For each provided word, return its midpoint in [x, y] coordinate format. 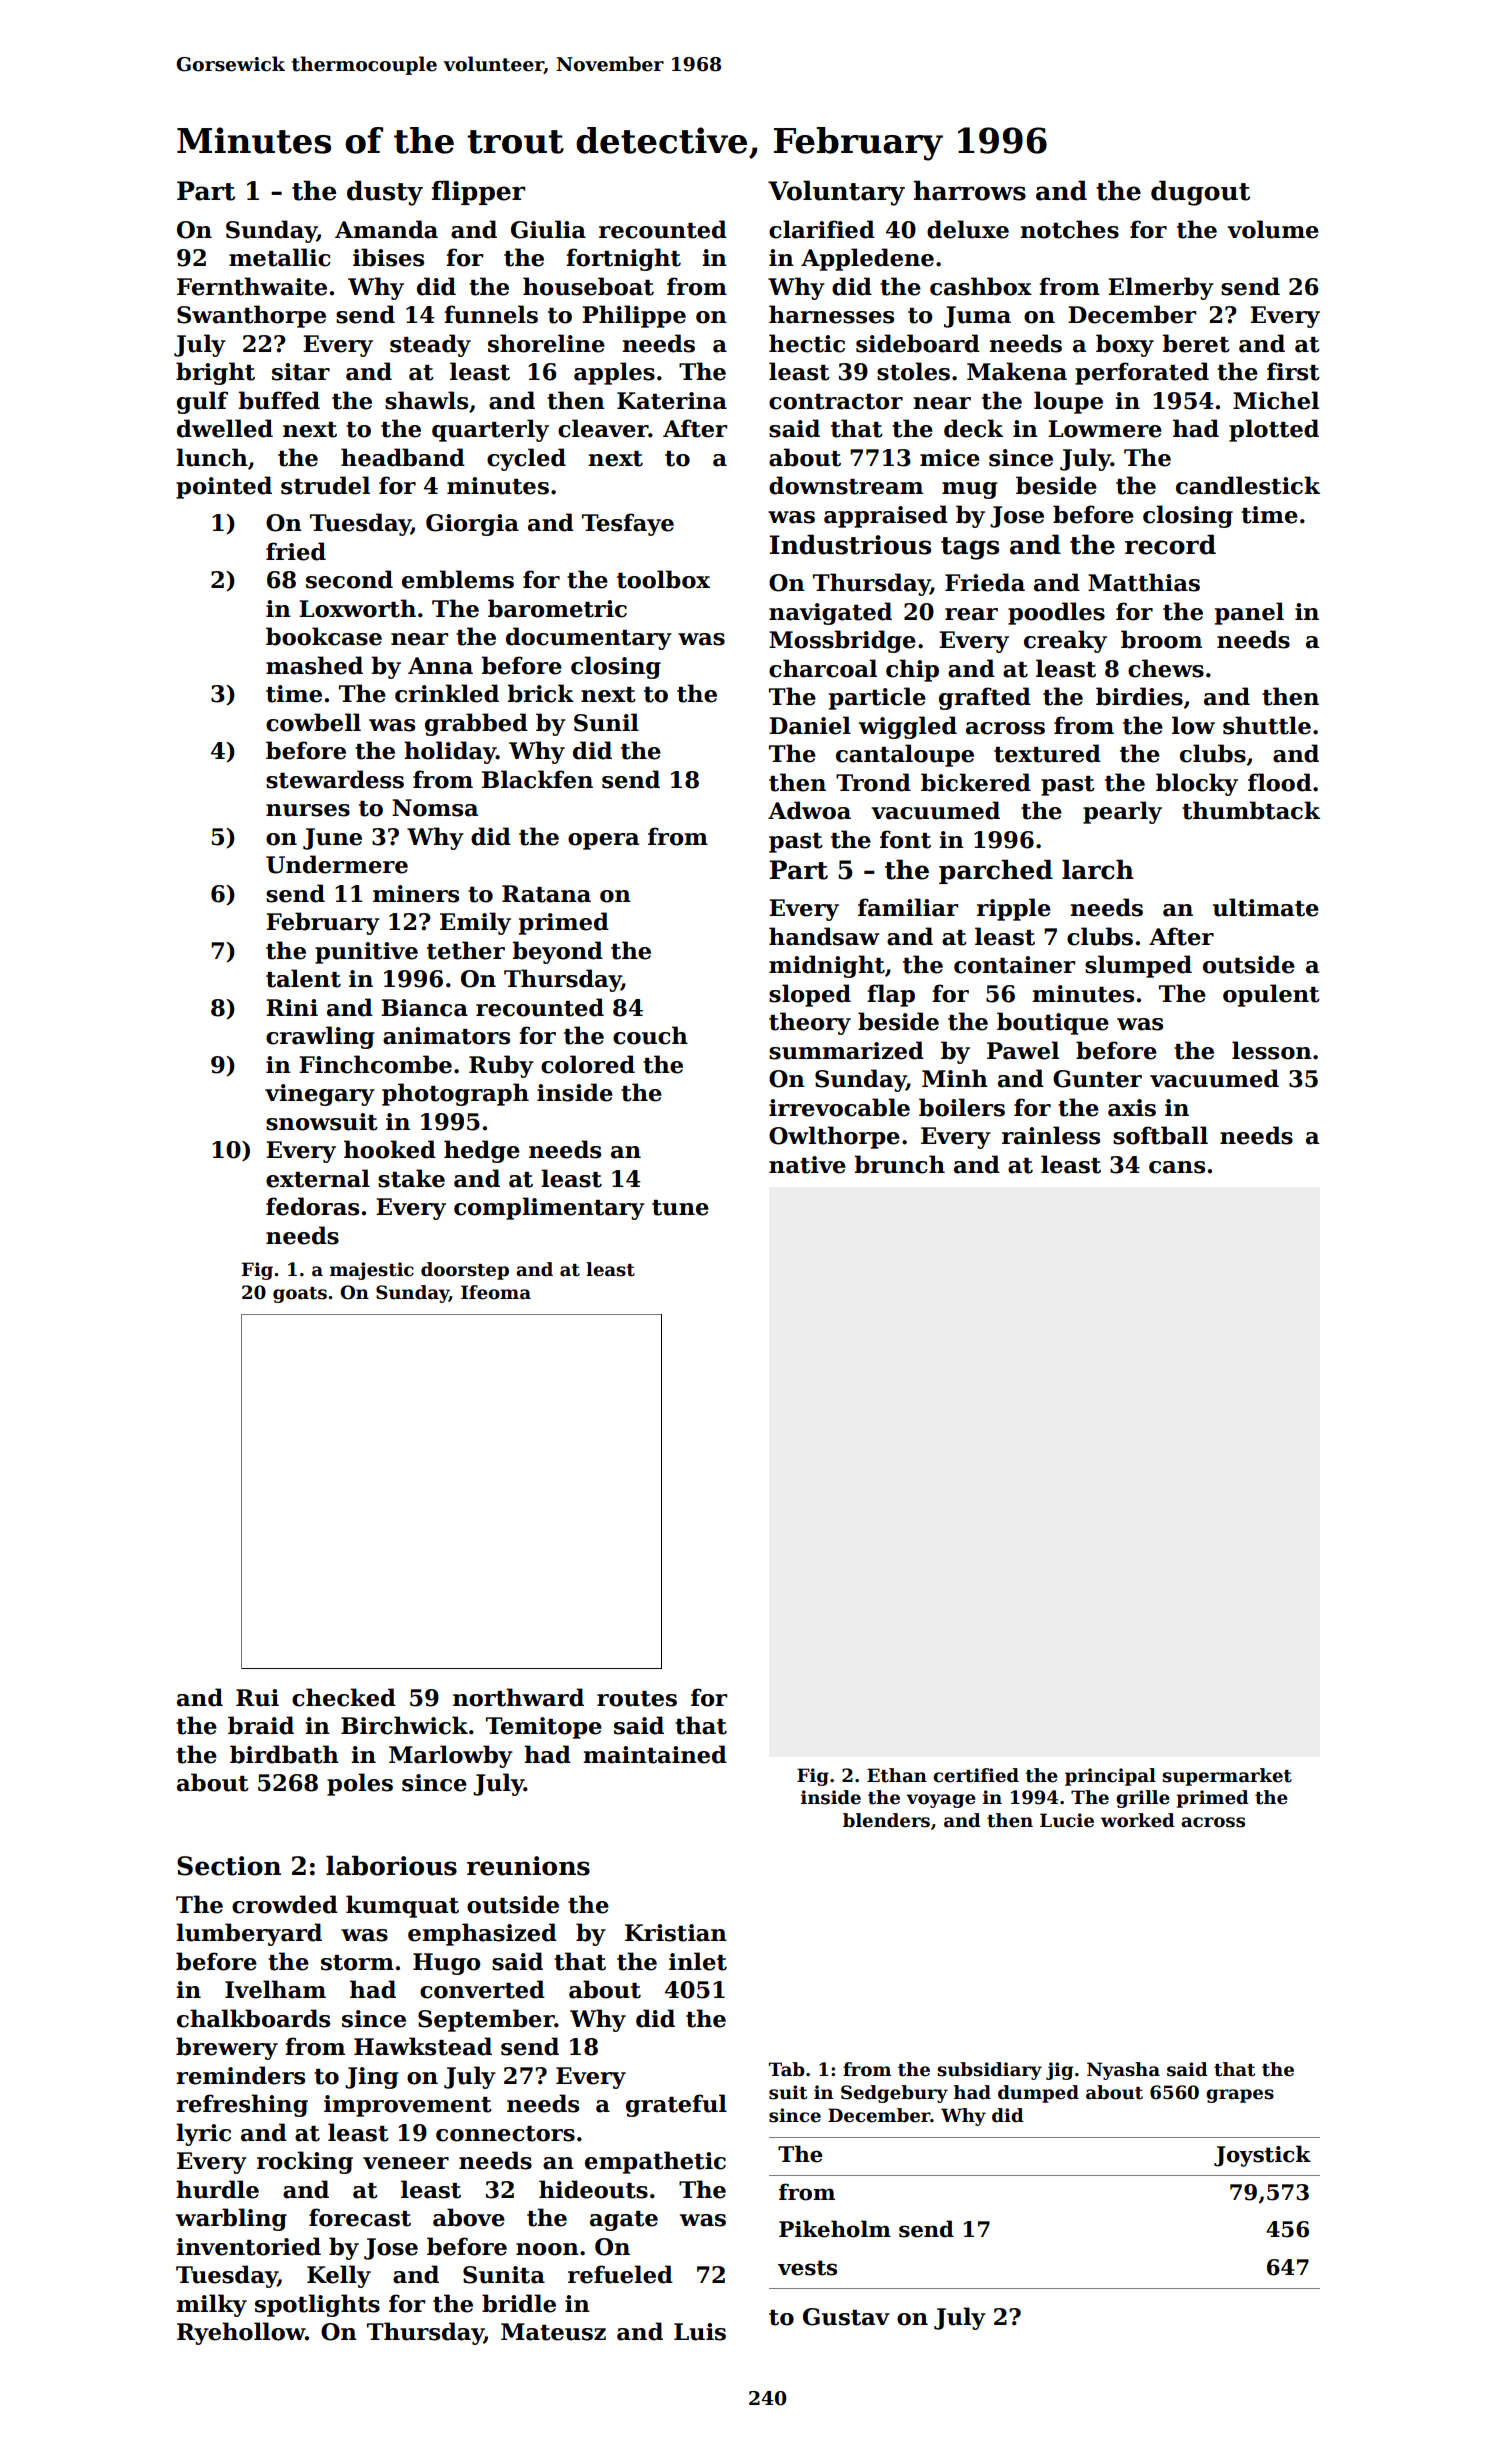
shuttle [1267, 725]
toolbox [663, 579]
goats [300, 1295]
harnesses [831, 314]
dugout [1200, 193]
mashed [314, 665]
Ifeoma [496, 1292]
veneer [406, 2163]
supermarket [1227, 1777]
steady [430, 345]
